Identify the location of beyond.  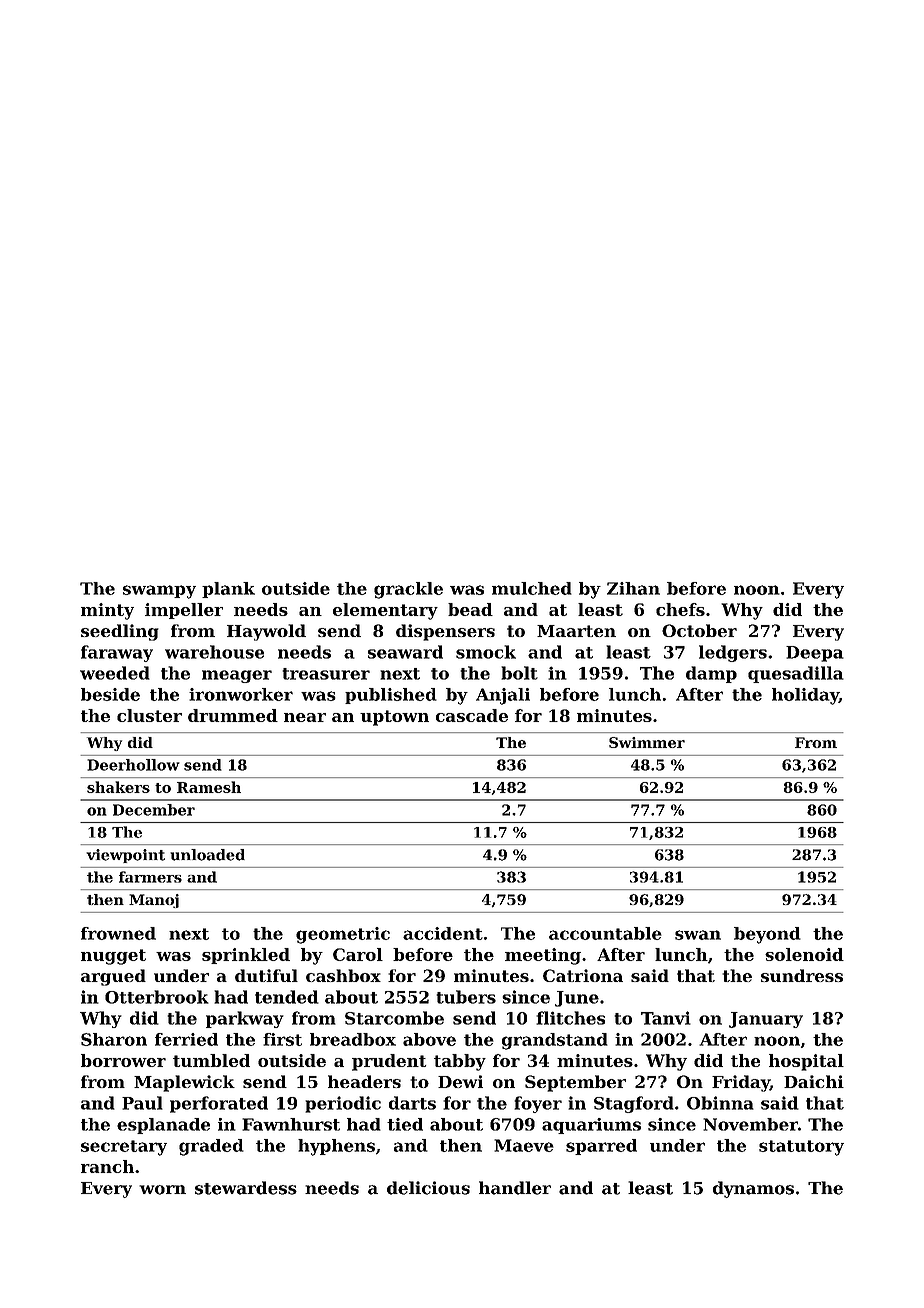
(767, 935).
